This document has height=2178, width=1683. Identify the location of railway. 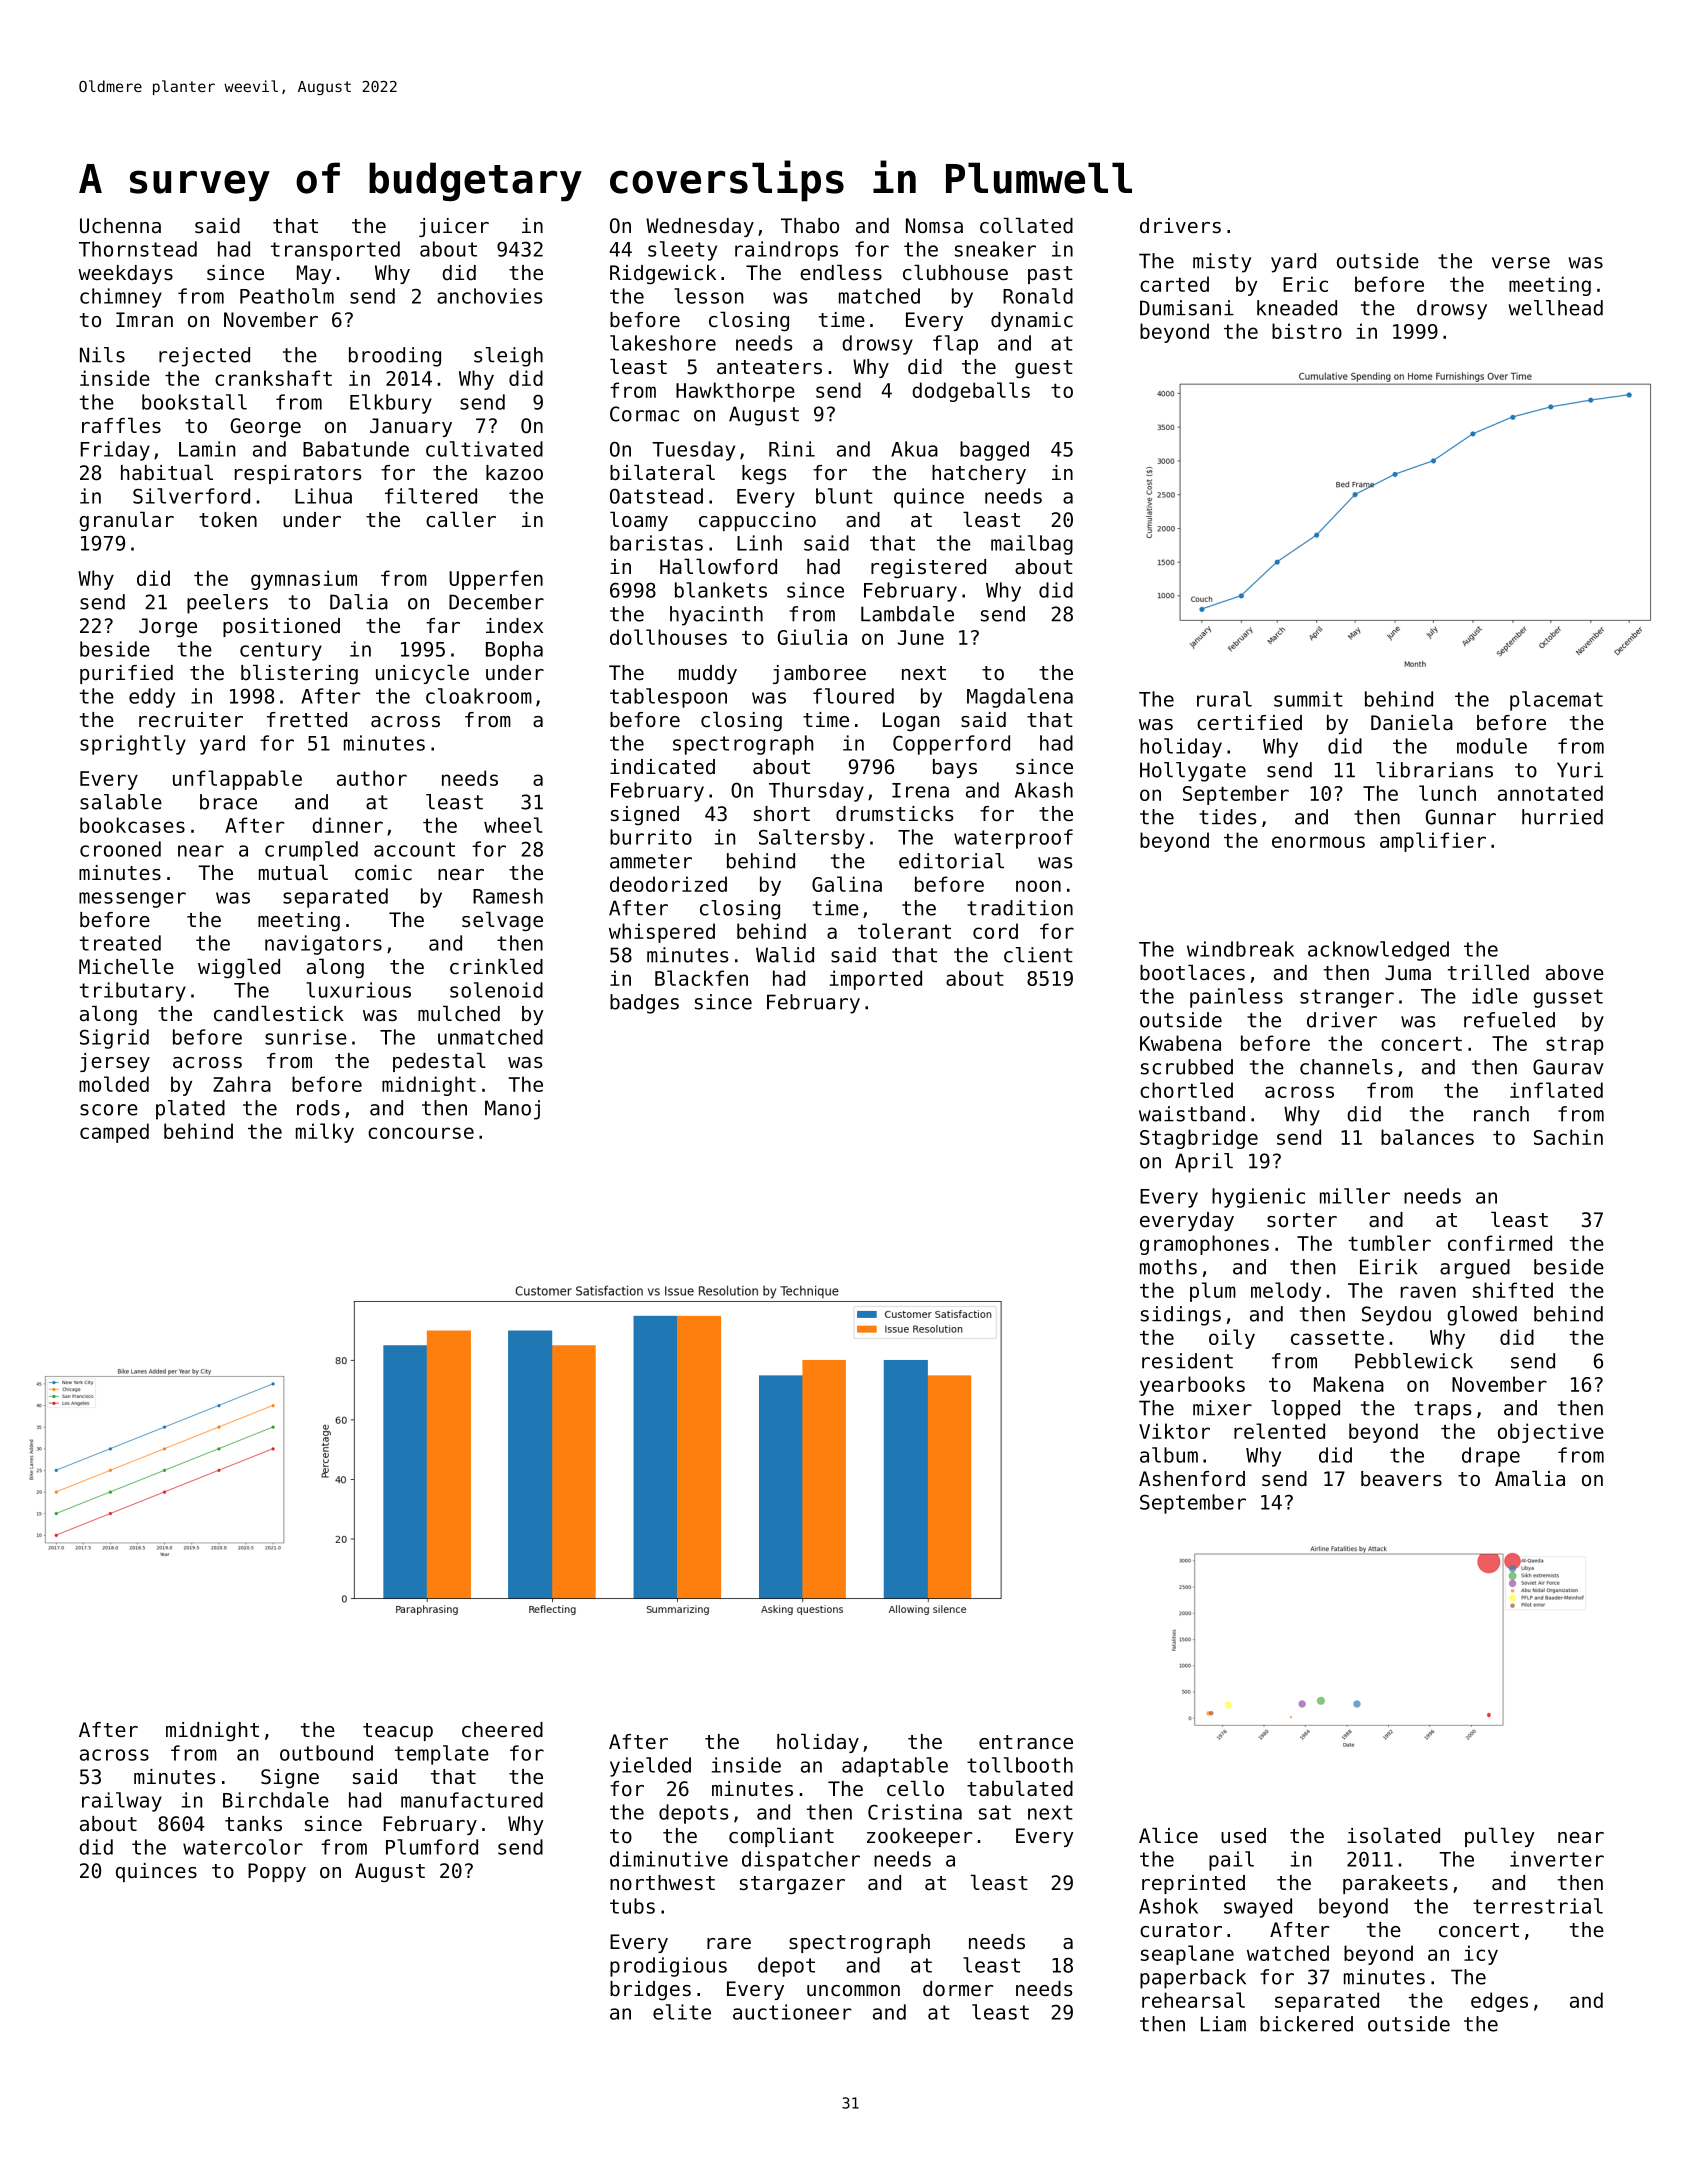
(122, 1802).
